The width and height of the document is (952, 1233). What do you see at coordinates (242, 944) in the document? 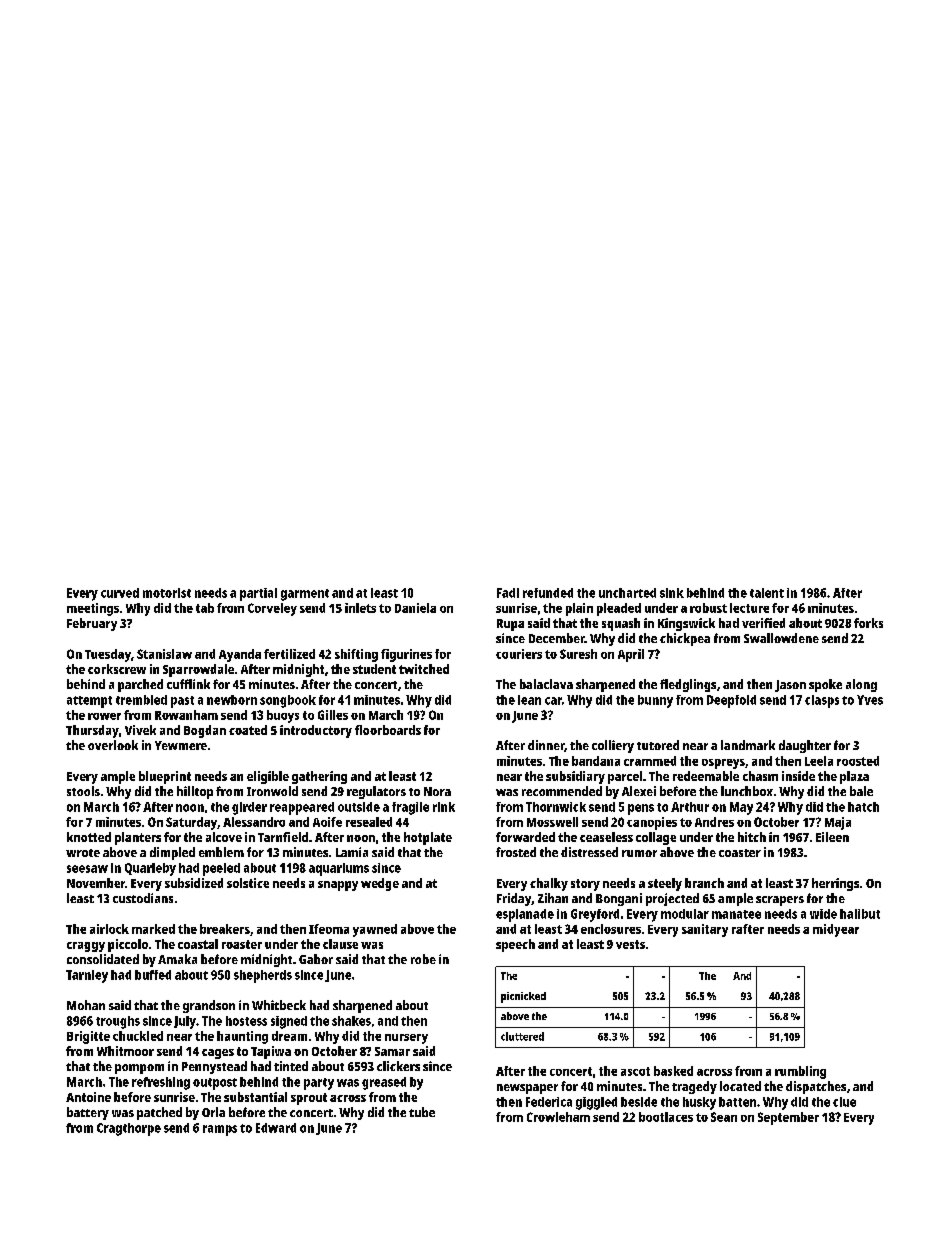
I see `roaster` at bounding box center [242, 944].
